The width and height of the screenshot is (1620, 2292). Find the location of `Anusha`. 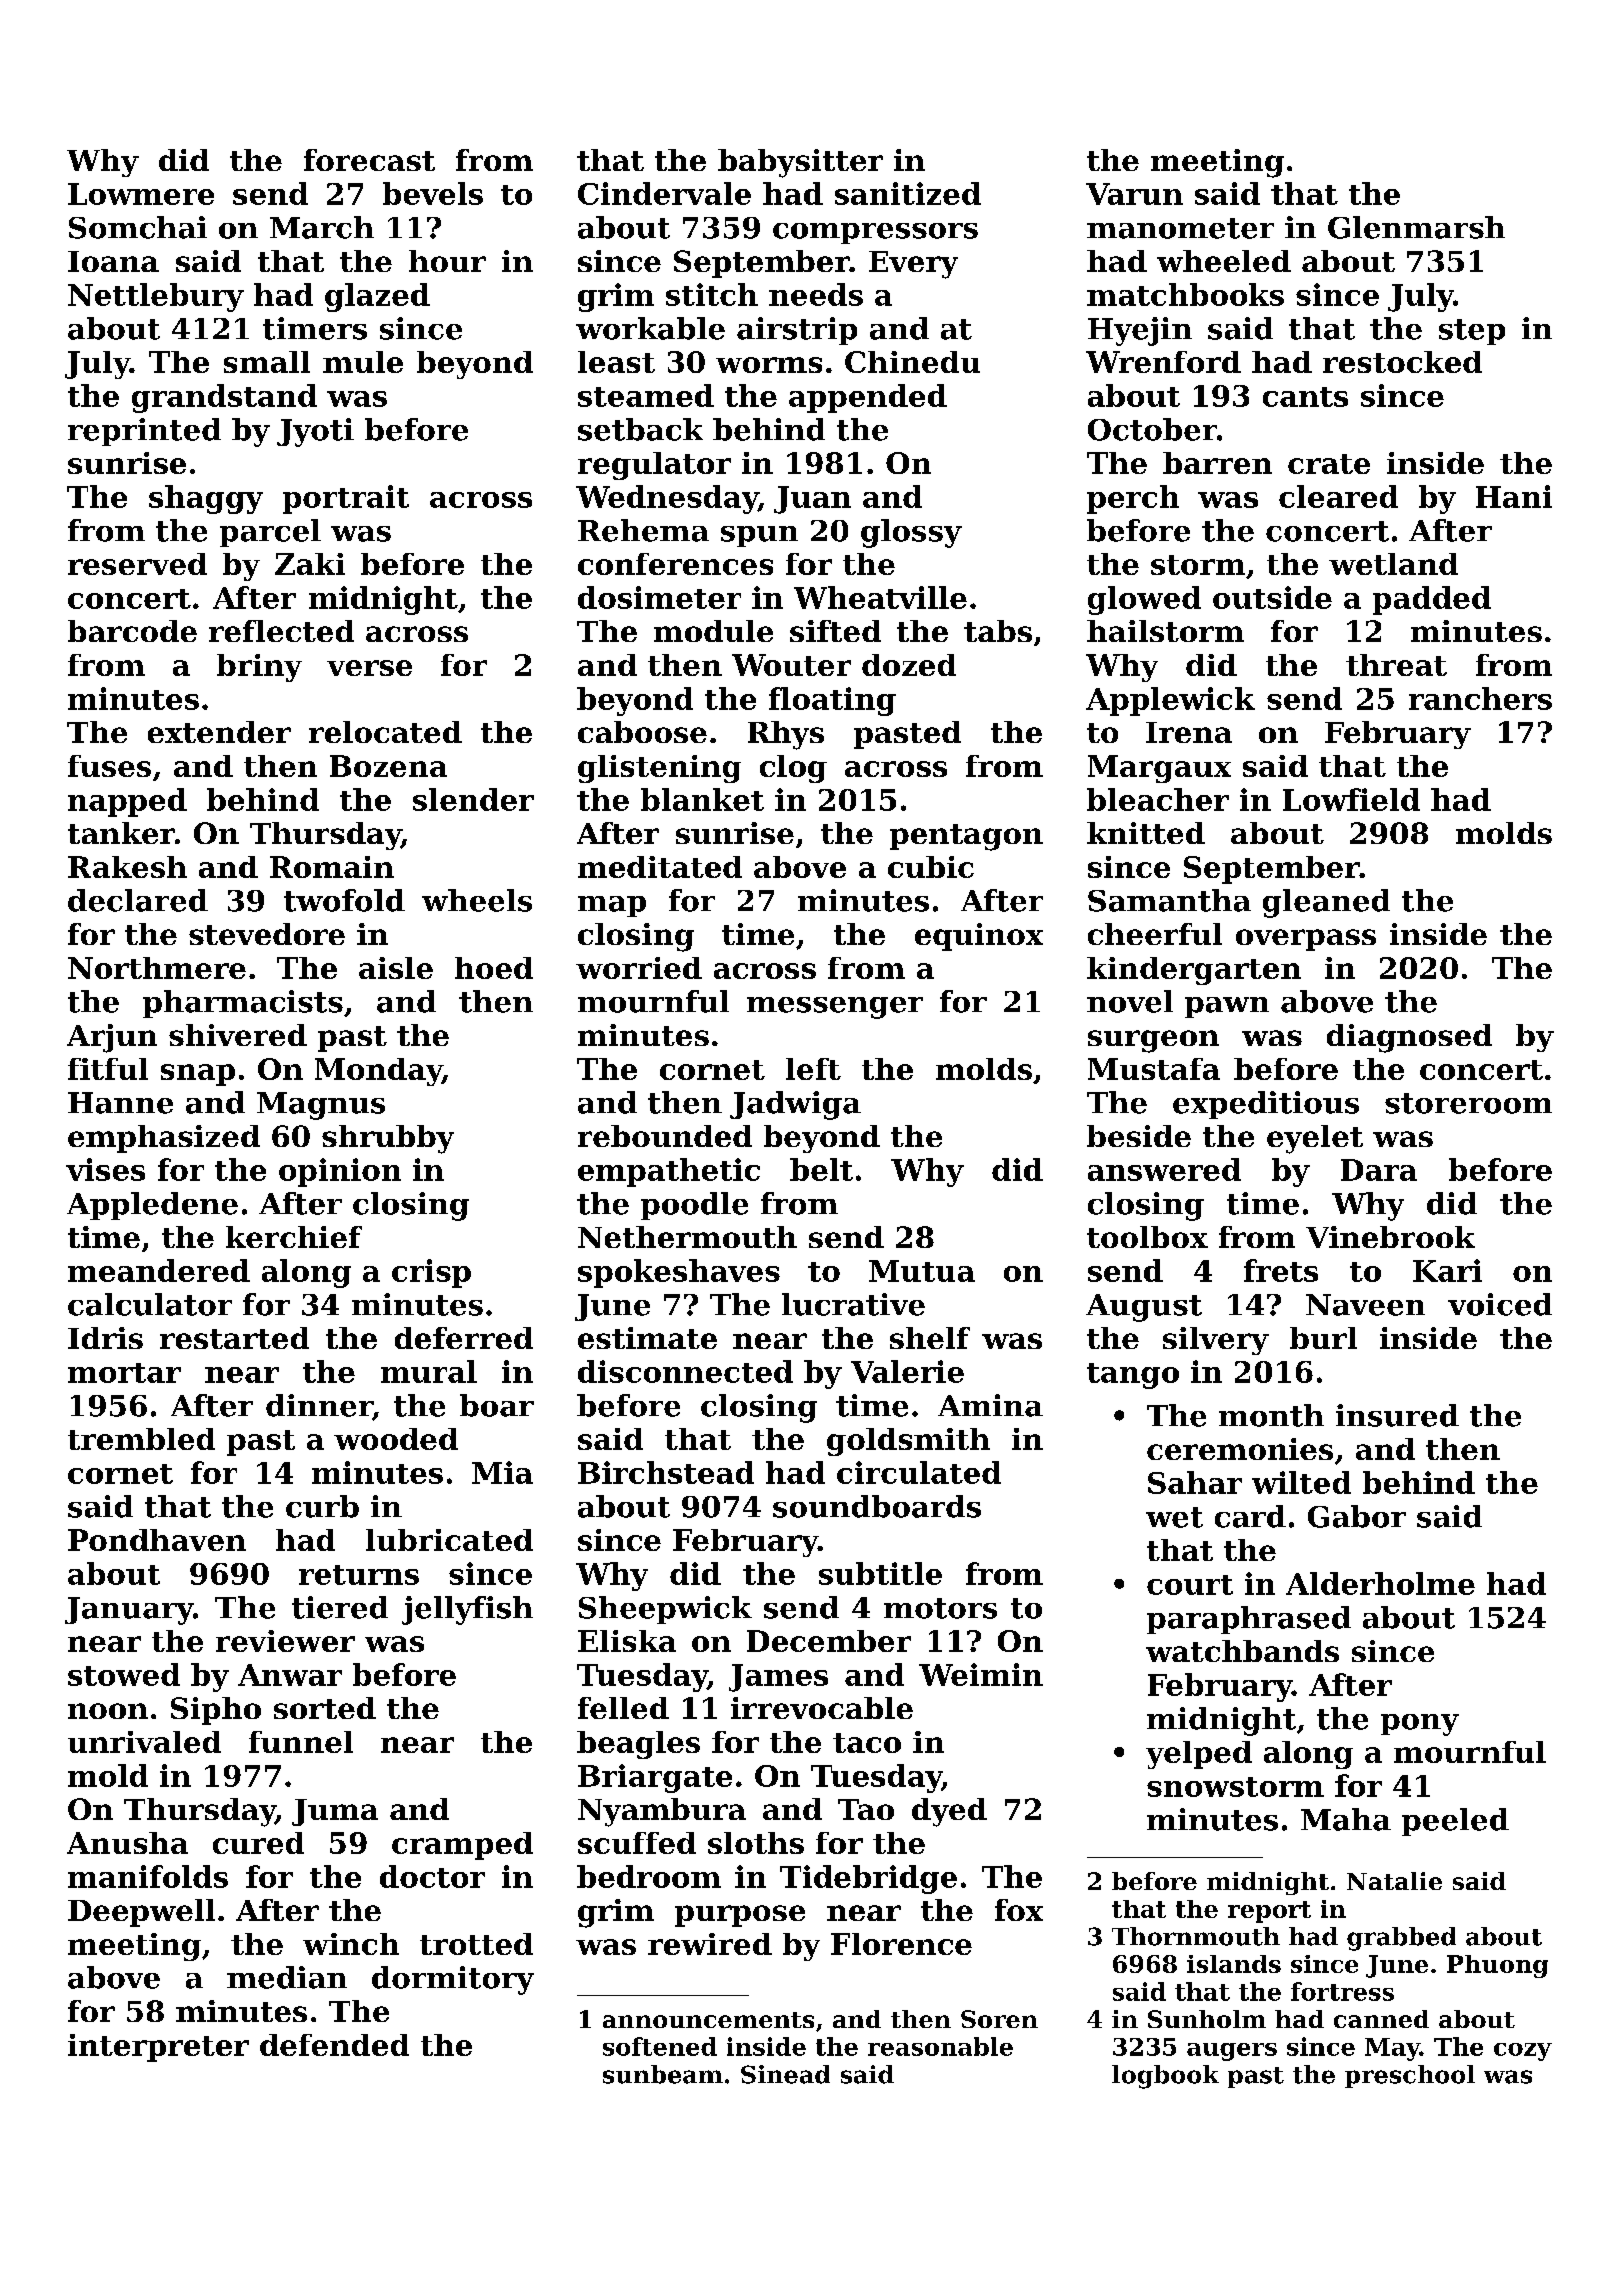

Anusha is located at coordinates (127, 1843).
